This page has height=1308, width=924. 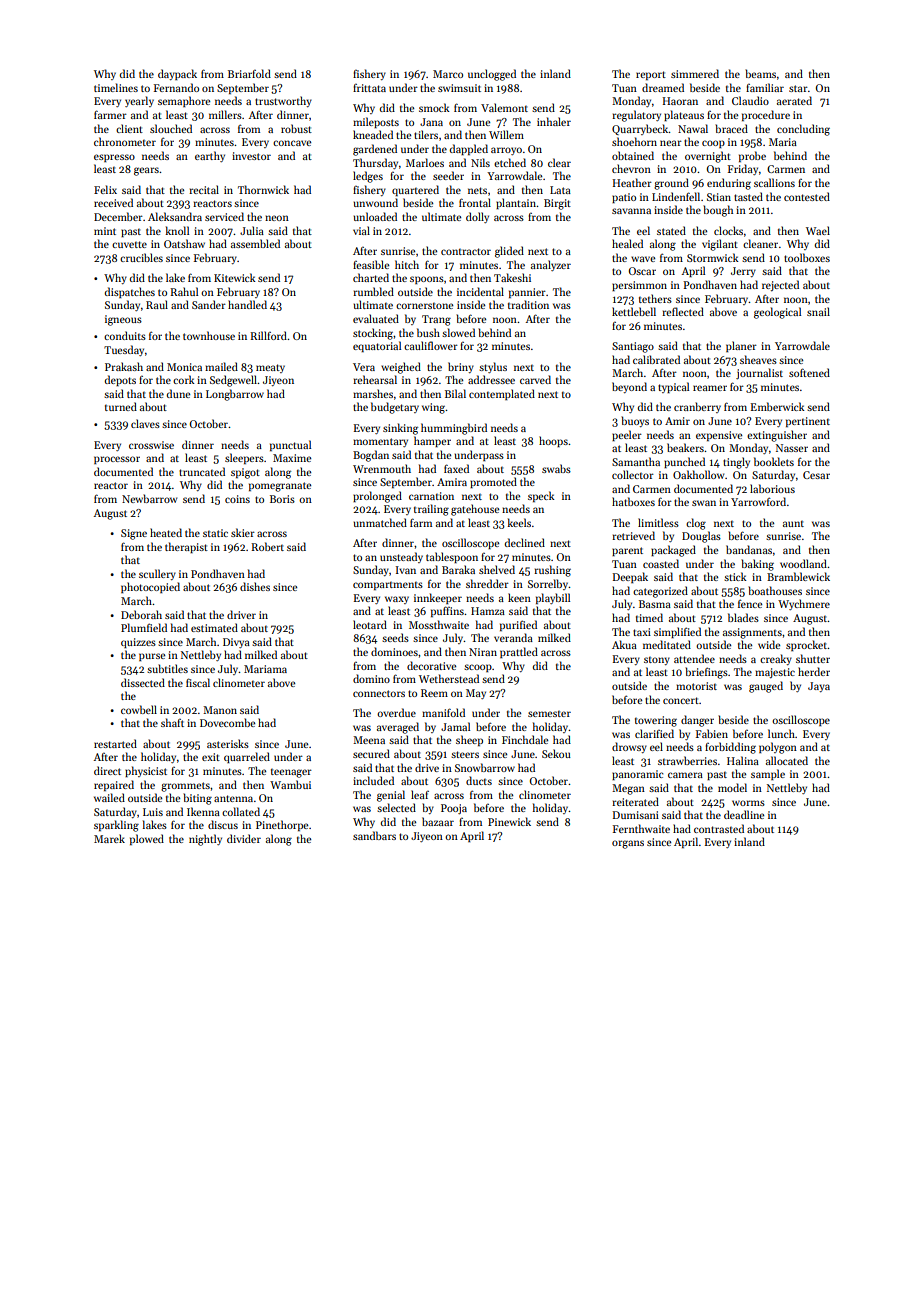 What do you see at coordinates (374, 835) in the page?
I see `sandbars` at bounding box center [374, 835].
